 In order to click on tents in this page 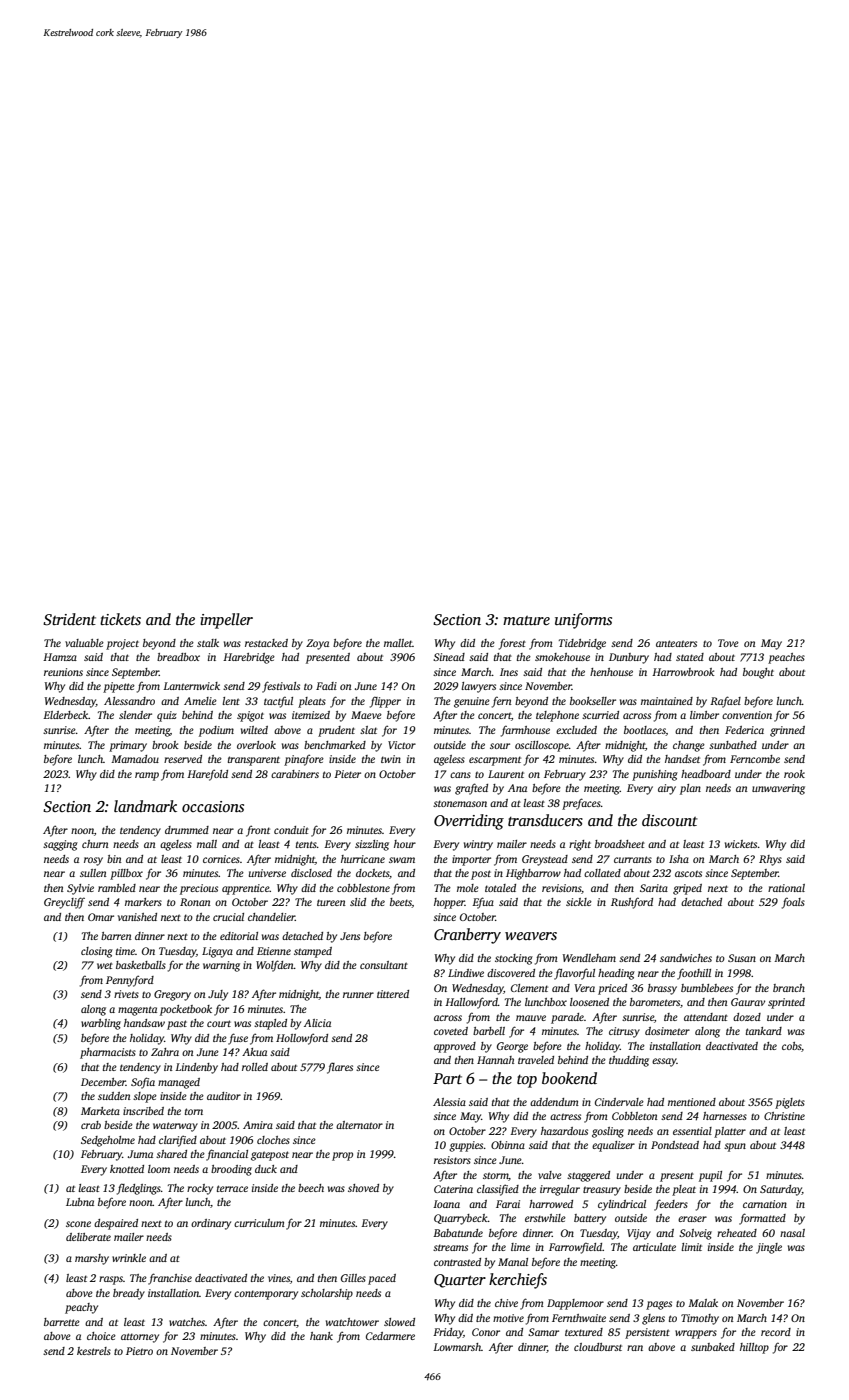, I will do `click(306, 844)`.
